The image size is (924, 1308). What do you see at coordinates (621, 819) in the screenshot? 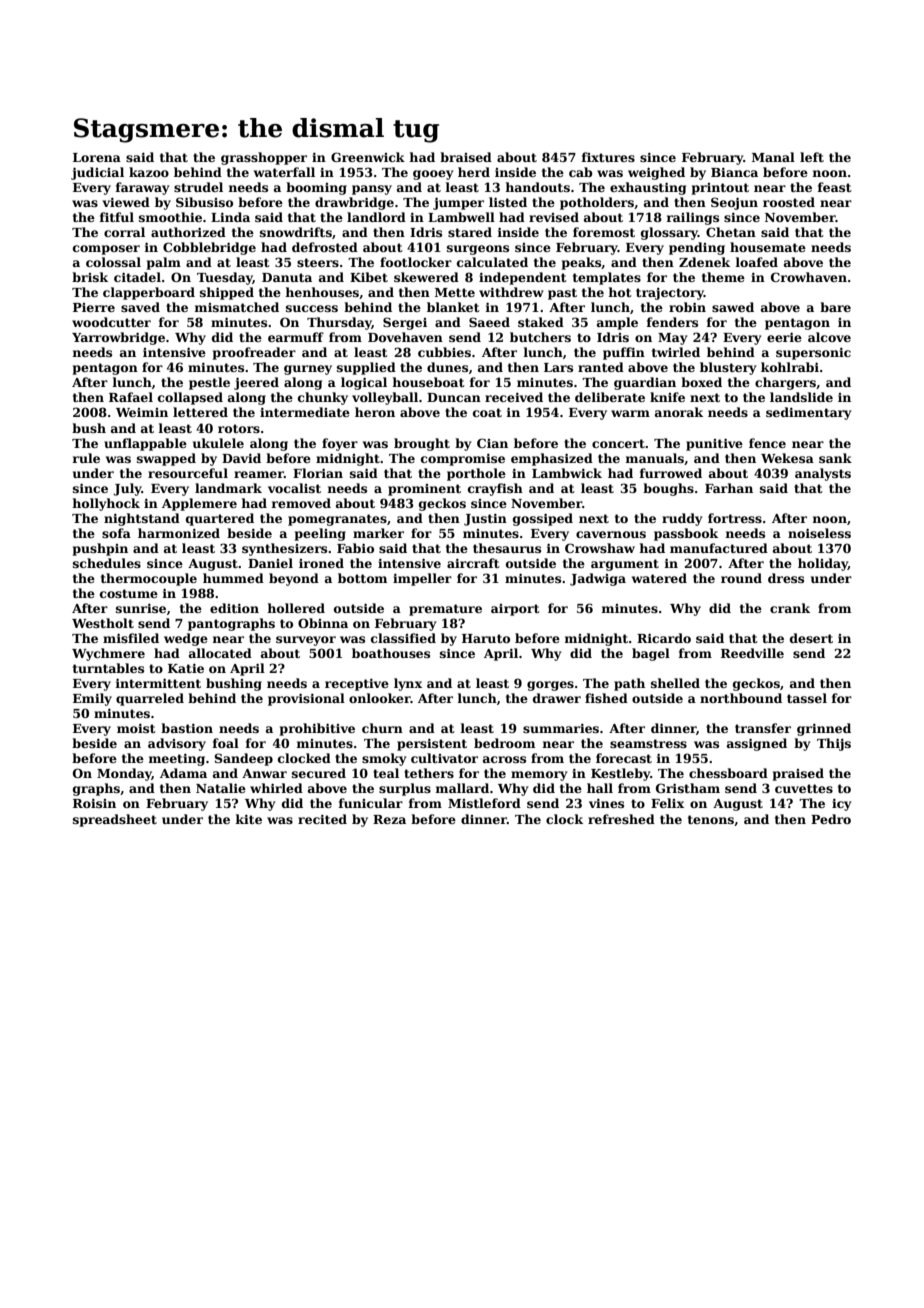
I see `refreshed` at bounding box center [621, 819].
